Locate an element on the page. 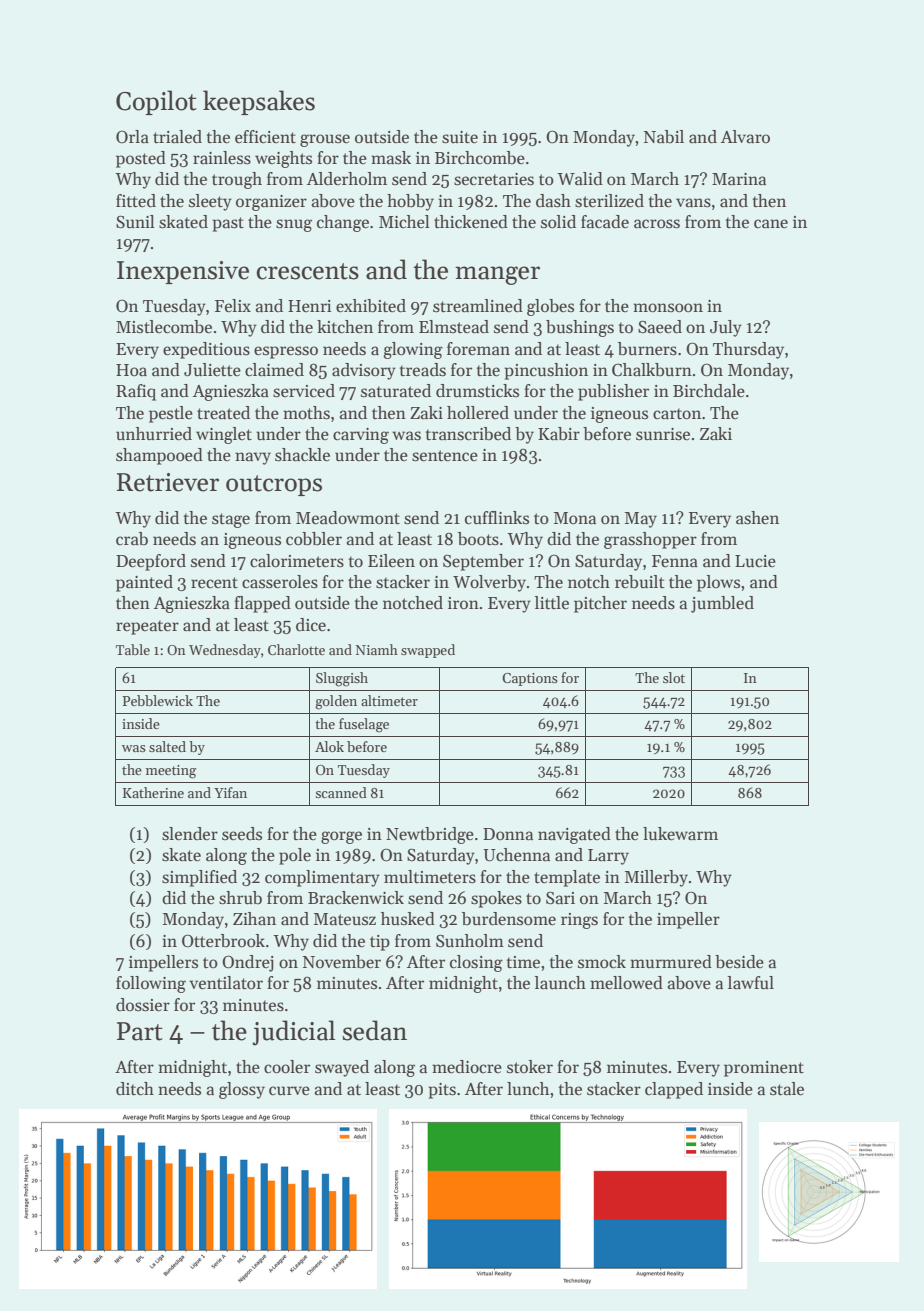  Elmstead is located at coordinates (454, 327).
